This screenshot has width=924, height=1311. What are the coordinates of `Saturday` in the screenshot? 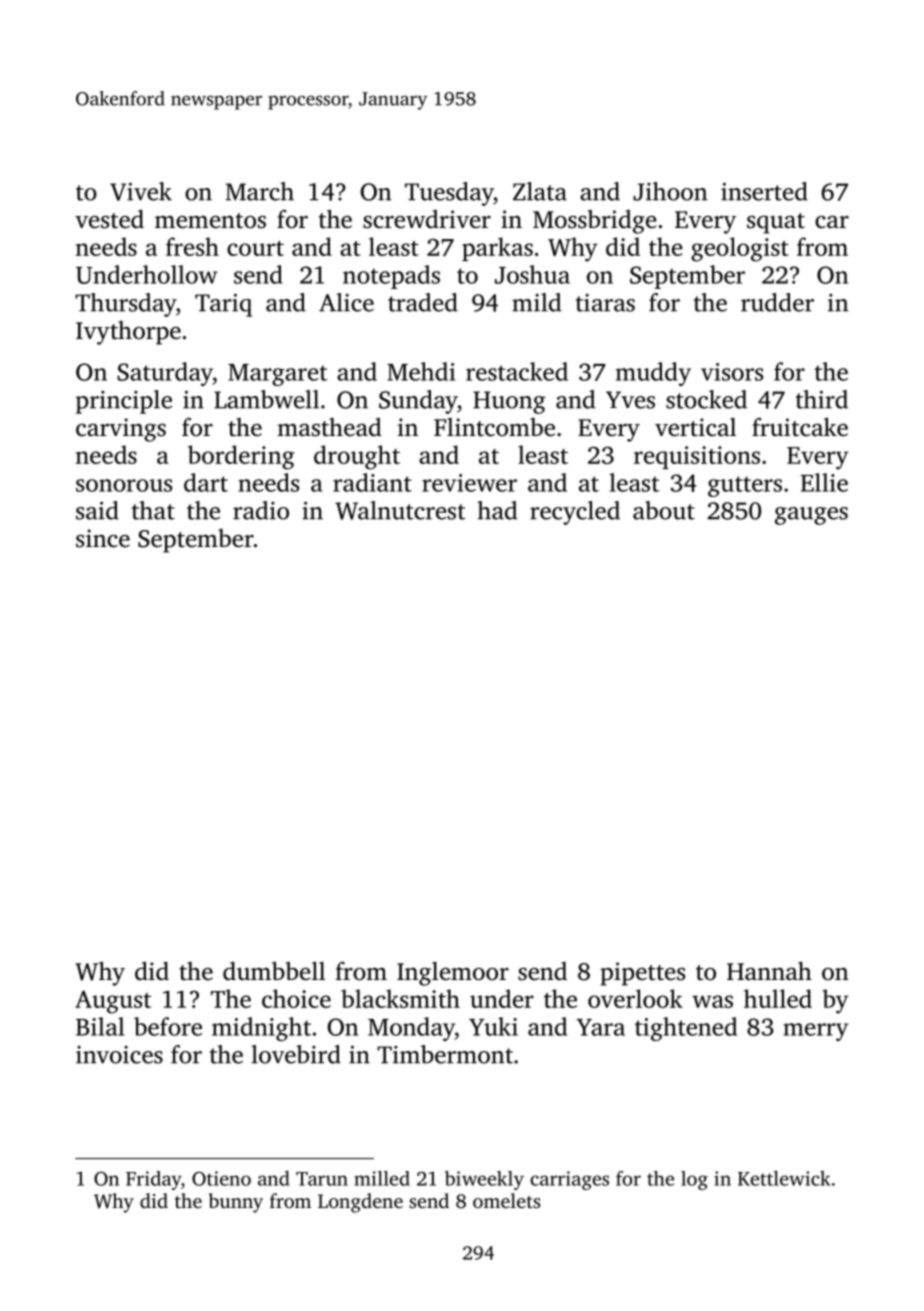 It's located at (165, 374).
